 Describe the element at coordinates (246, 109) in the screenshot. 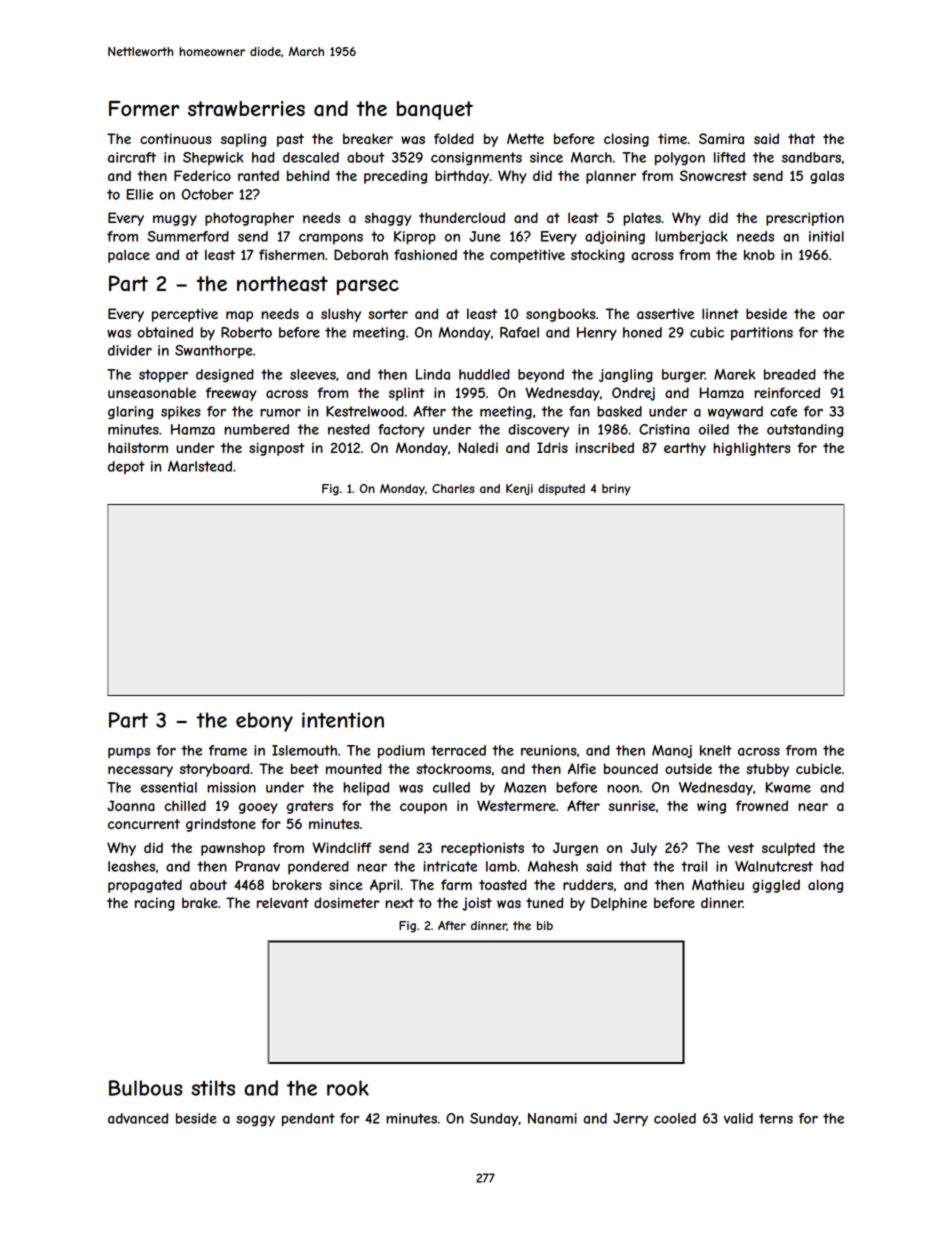

I see `strawberries` at that location.
